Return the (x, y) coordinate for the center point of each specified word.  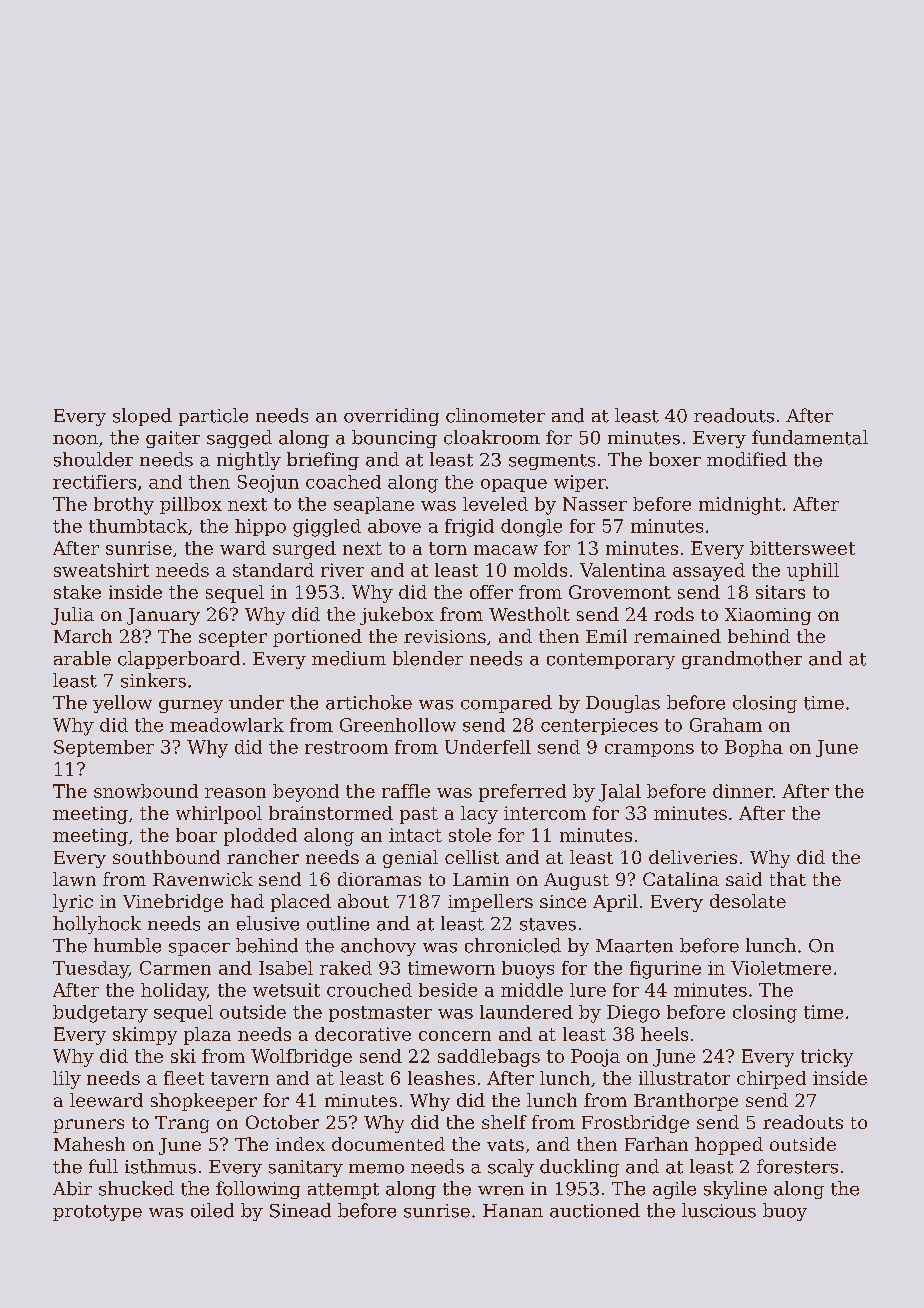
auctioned (595, 1210)
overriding (391, 417)
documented (388, 1144)
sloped (142, 417)
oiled (212, 1210)
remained (677, 636)
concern (455, 1036)
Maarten (634, 946)
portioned (317, 638)
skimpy (145, 1036)
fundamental (810, 437)
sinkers (153, 680)
